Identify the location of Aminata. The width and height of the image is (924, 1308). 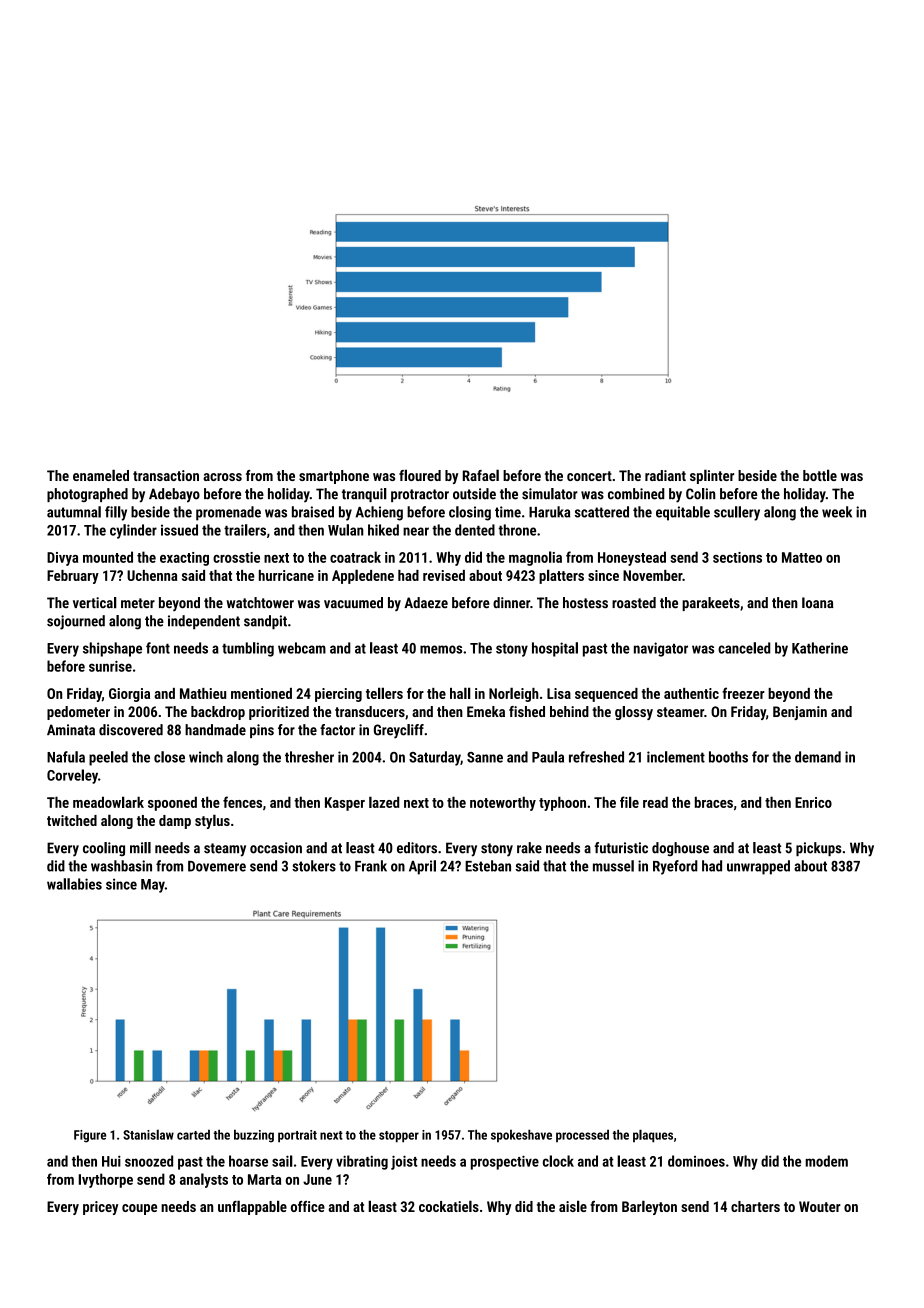
(71, 730).
